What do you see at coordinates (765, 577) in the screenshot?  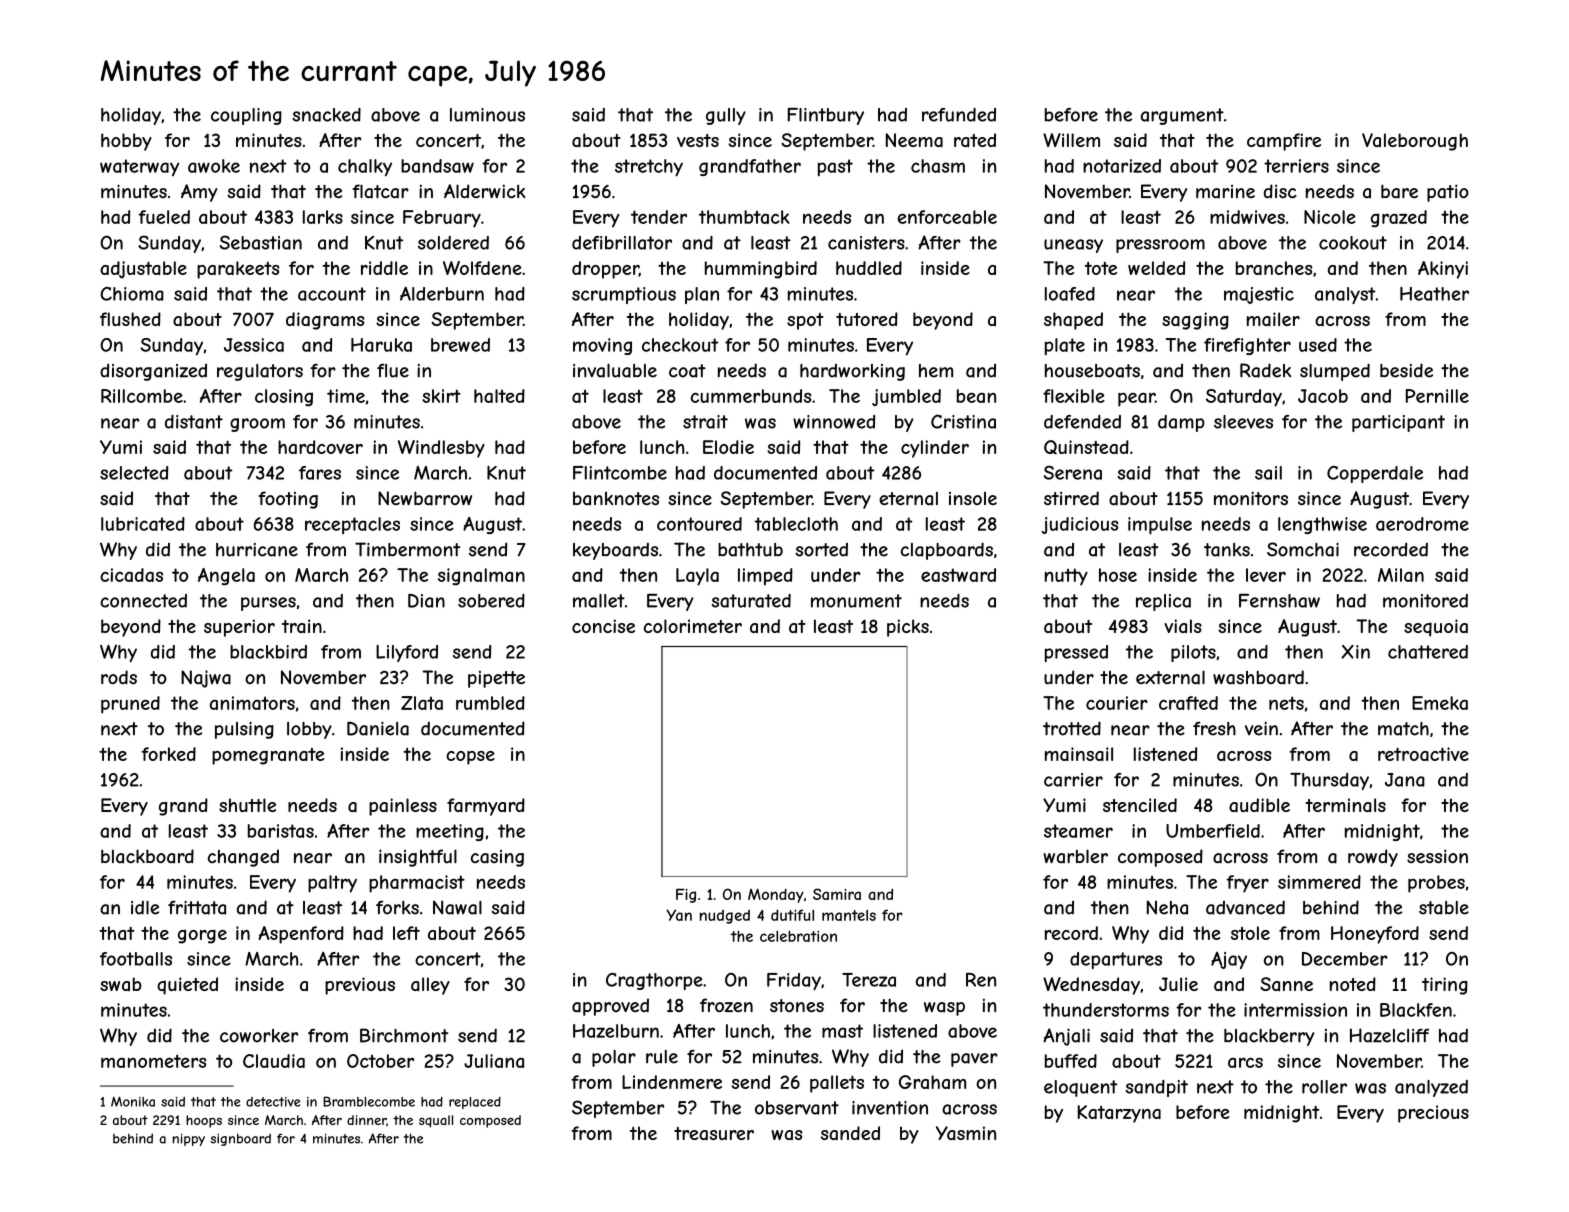 I see `limped` at bounding box center [765, 577].
